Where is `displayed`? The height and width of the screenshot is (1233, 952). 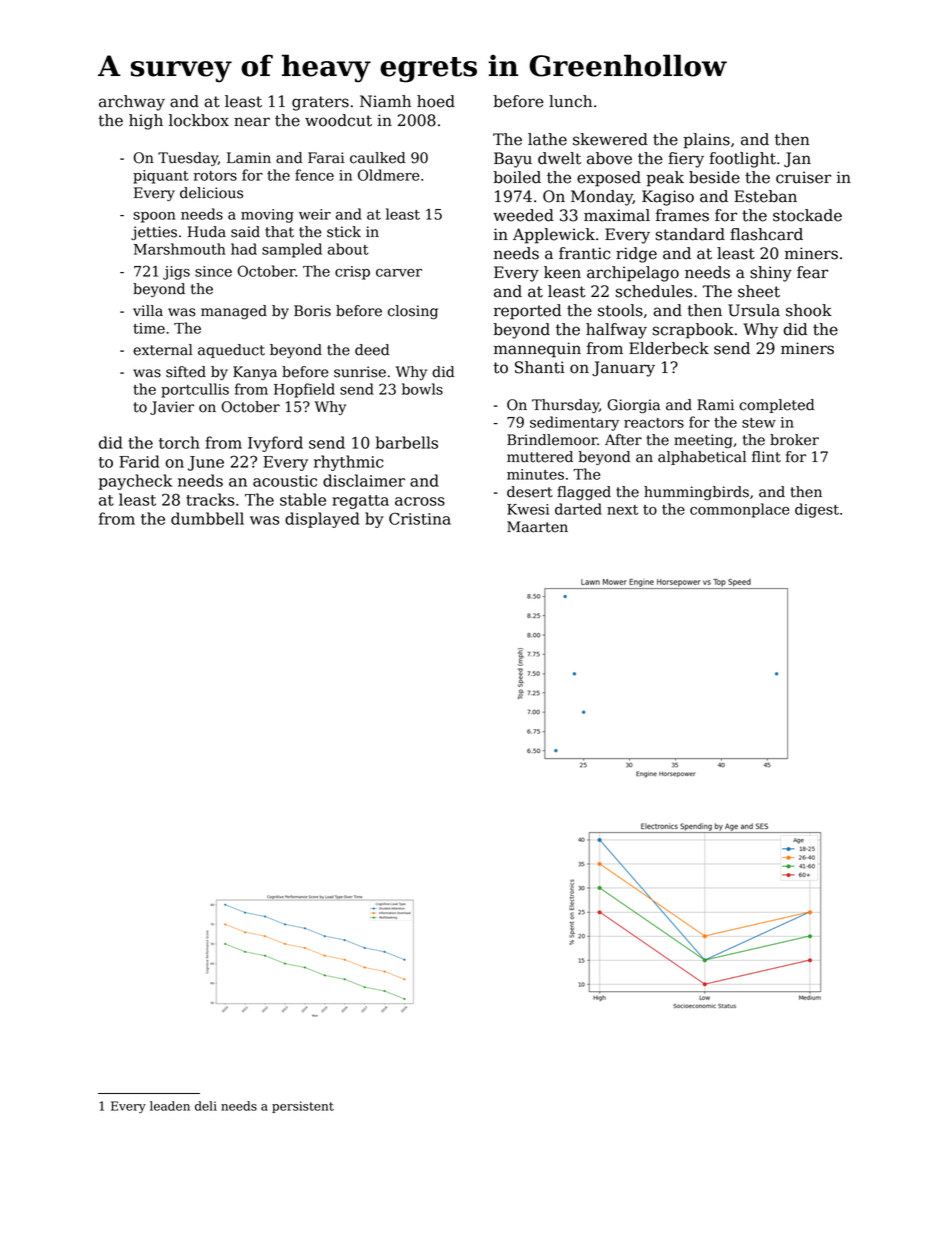
displayed is located at coordinates (322, 520).
